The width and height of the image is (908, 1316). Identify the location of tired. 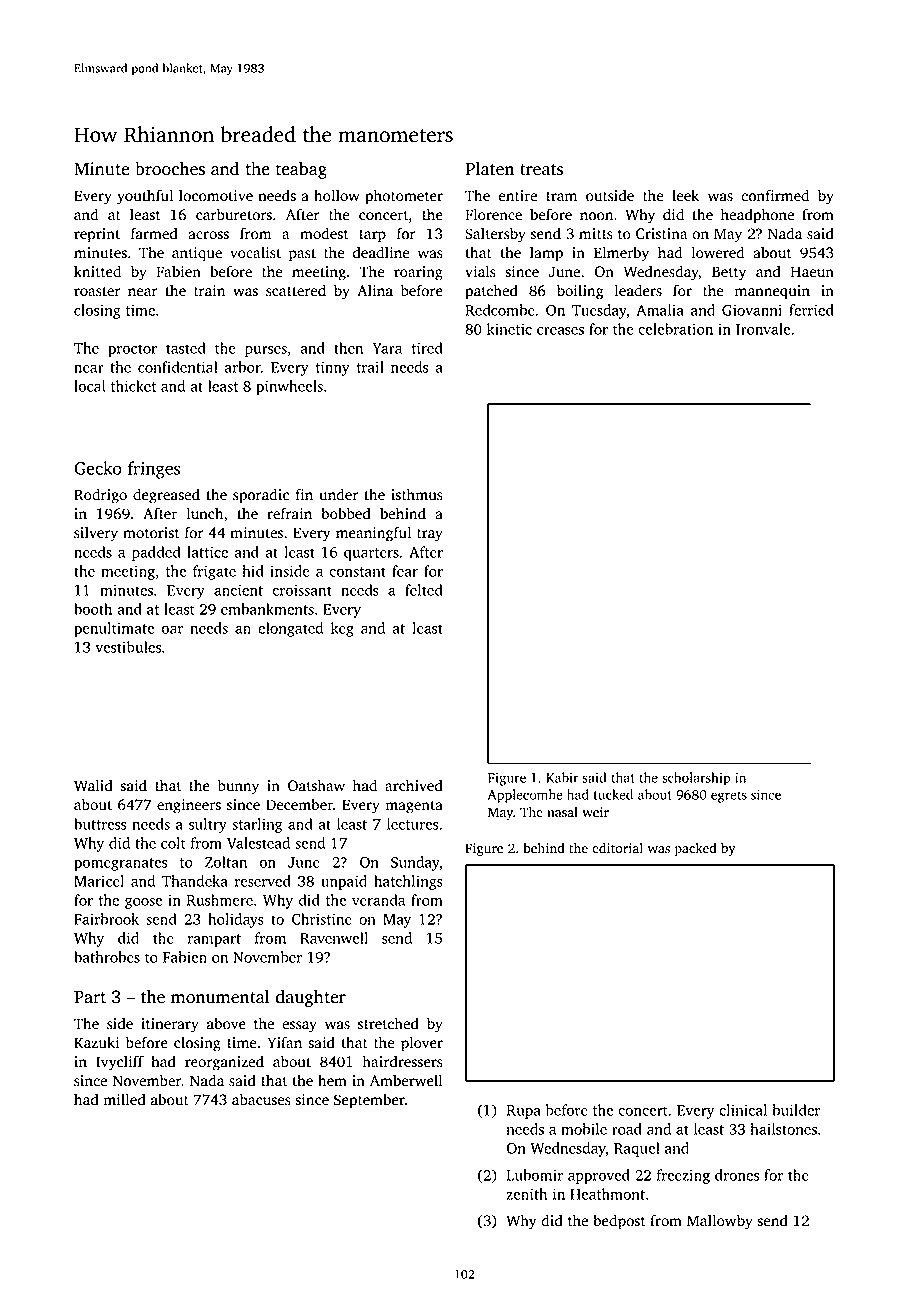
(427, 348).
